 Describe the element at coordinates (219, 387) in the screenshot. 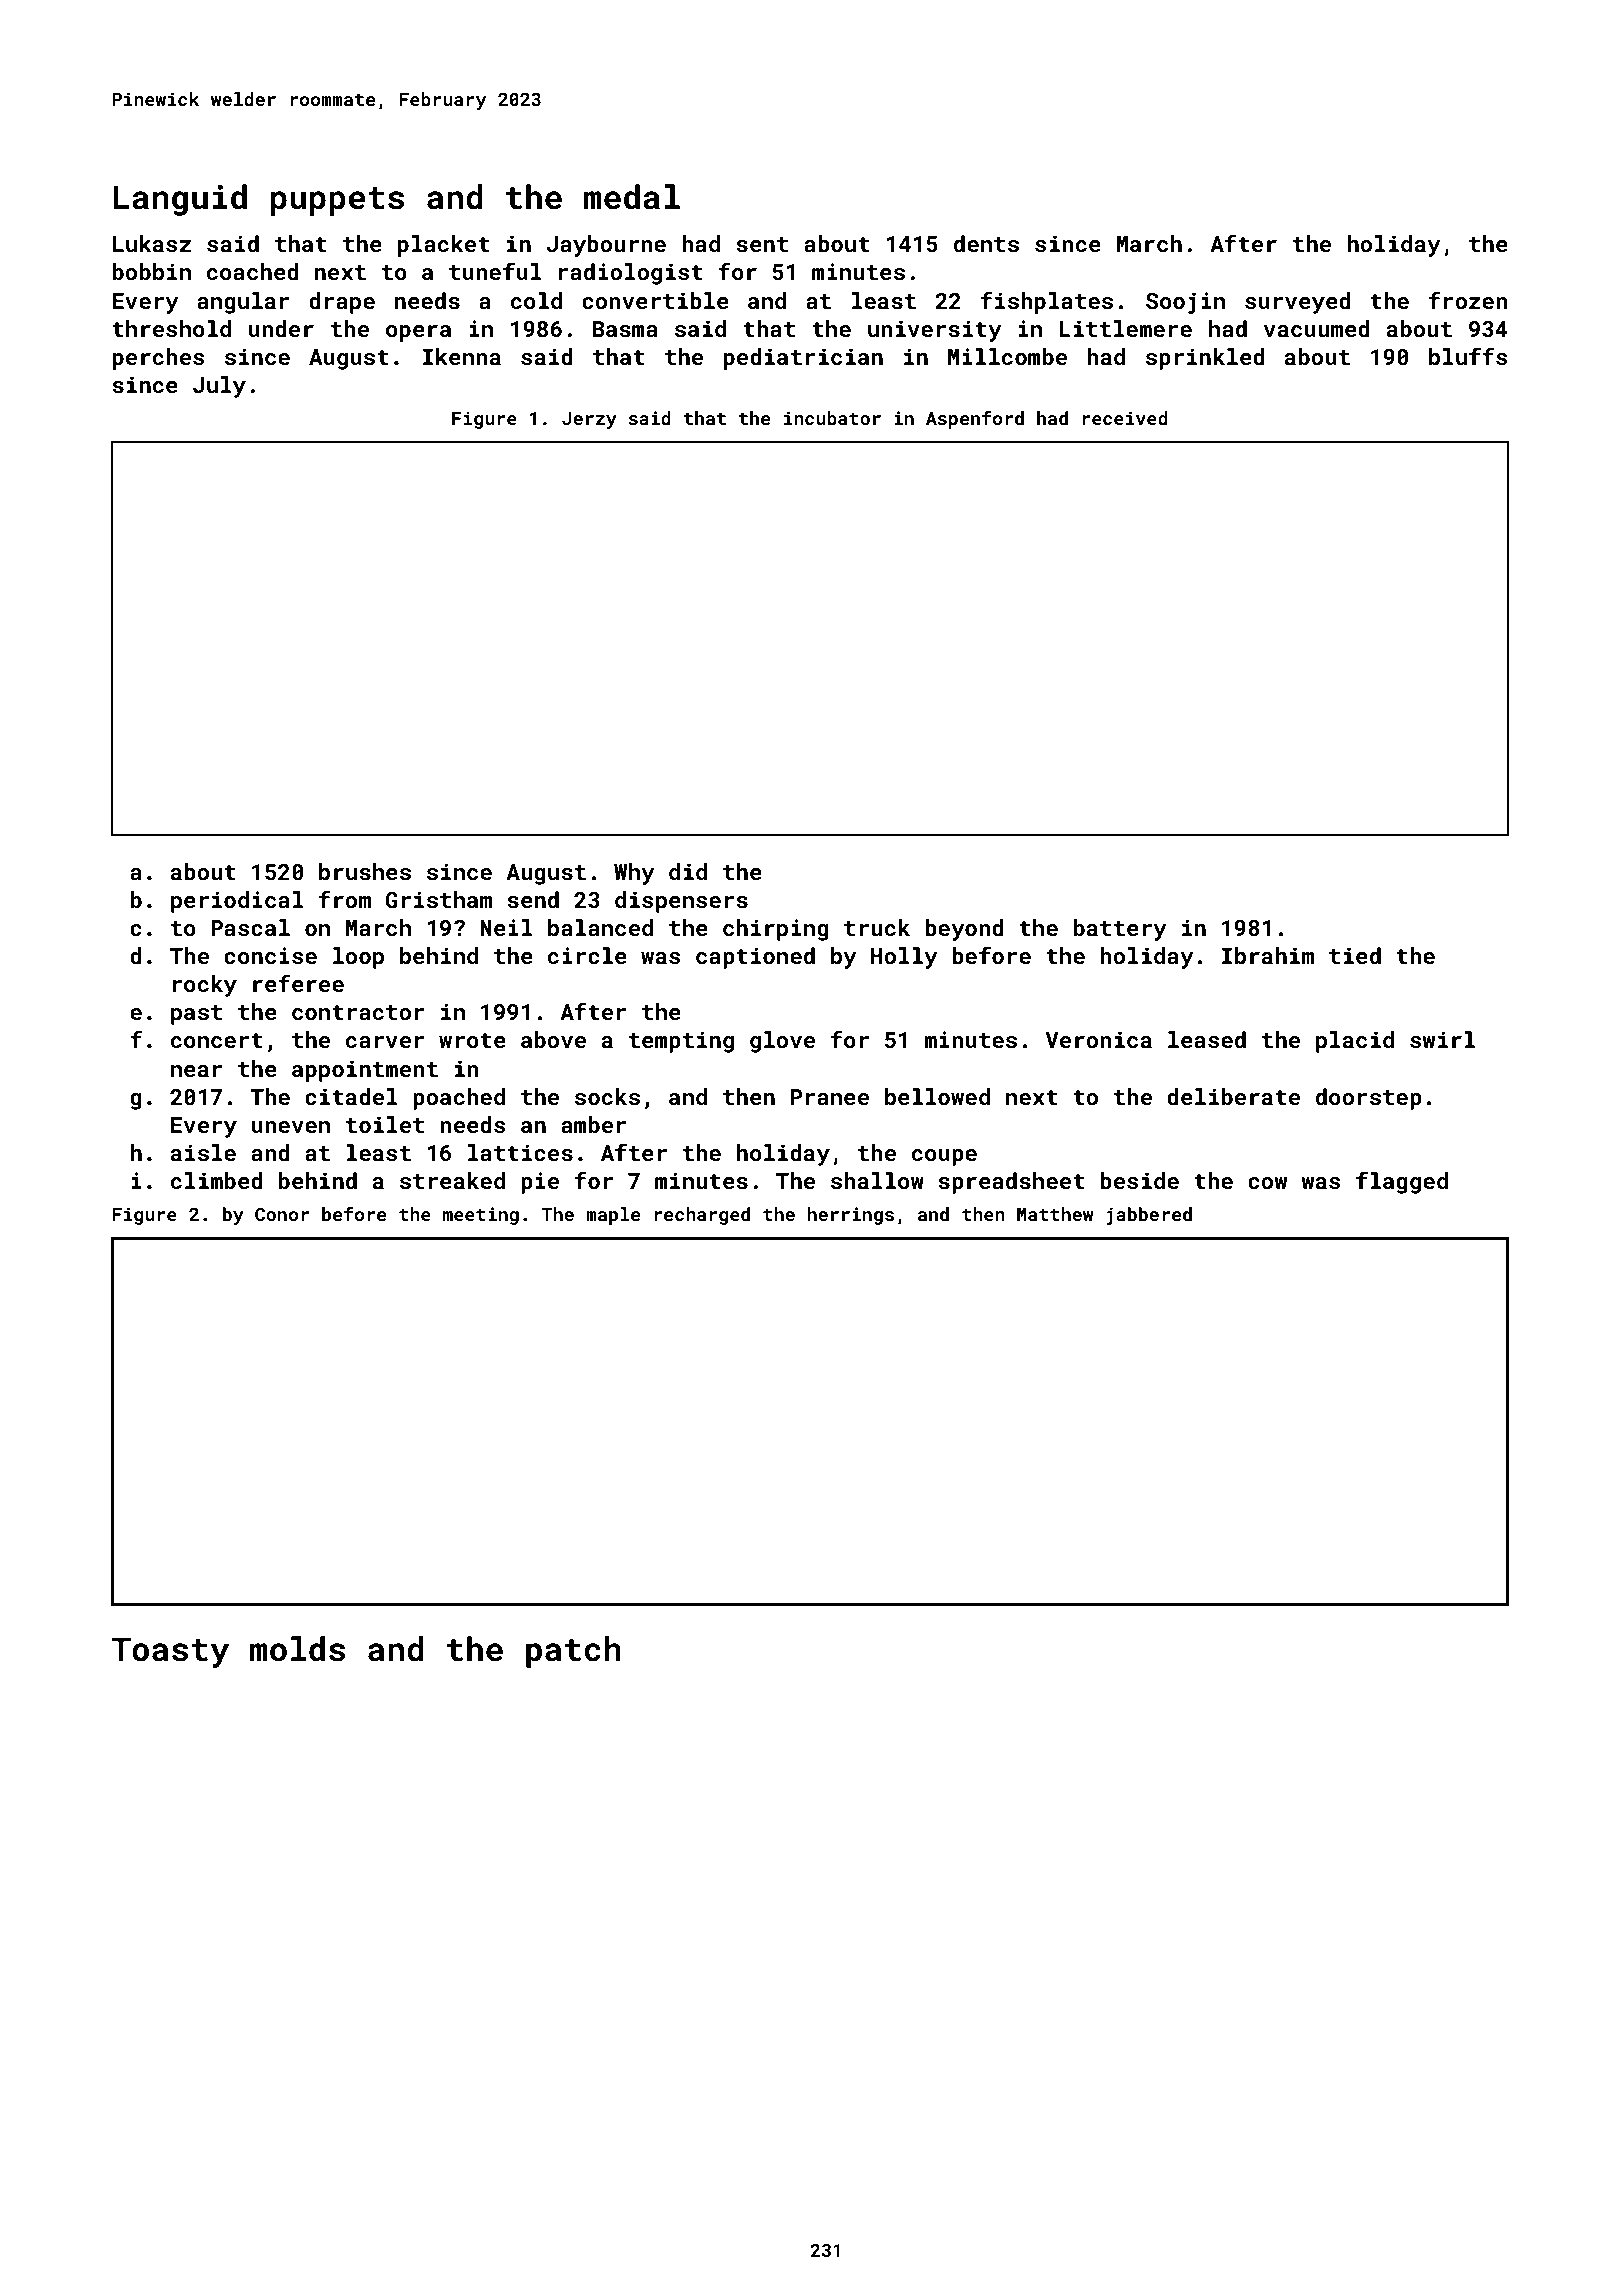

I see `July` at that location.
